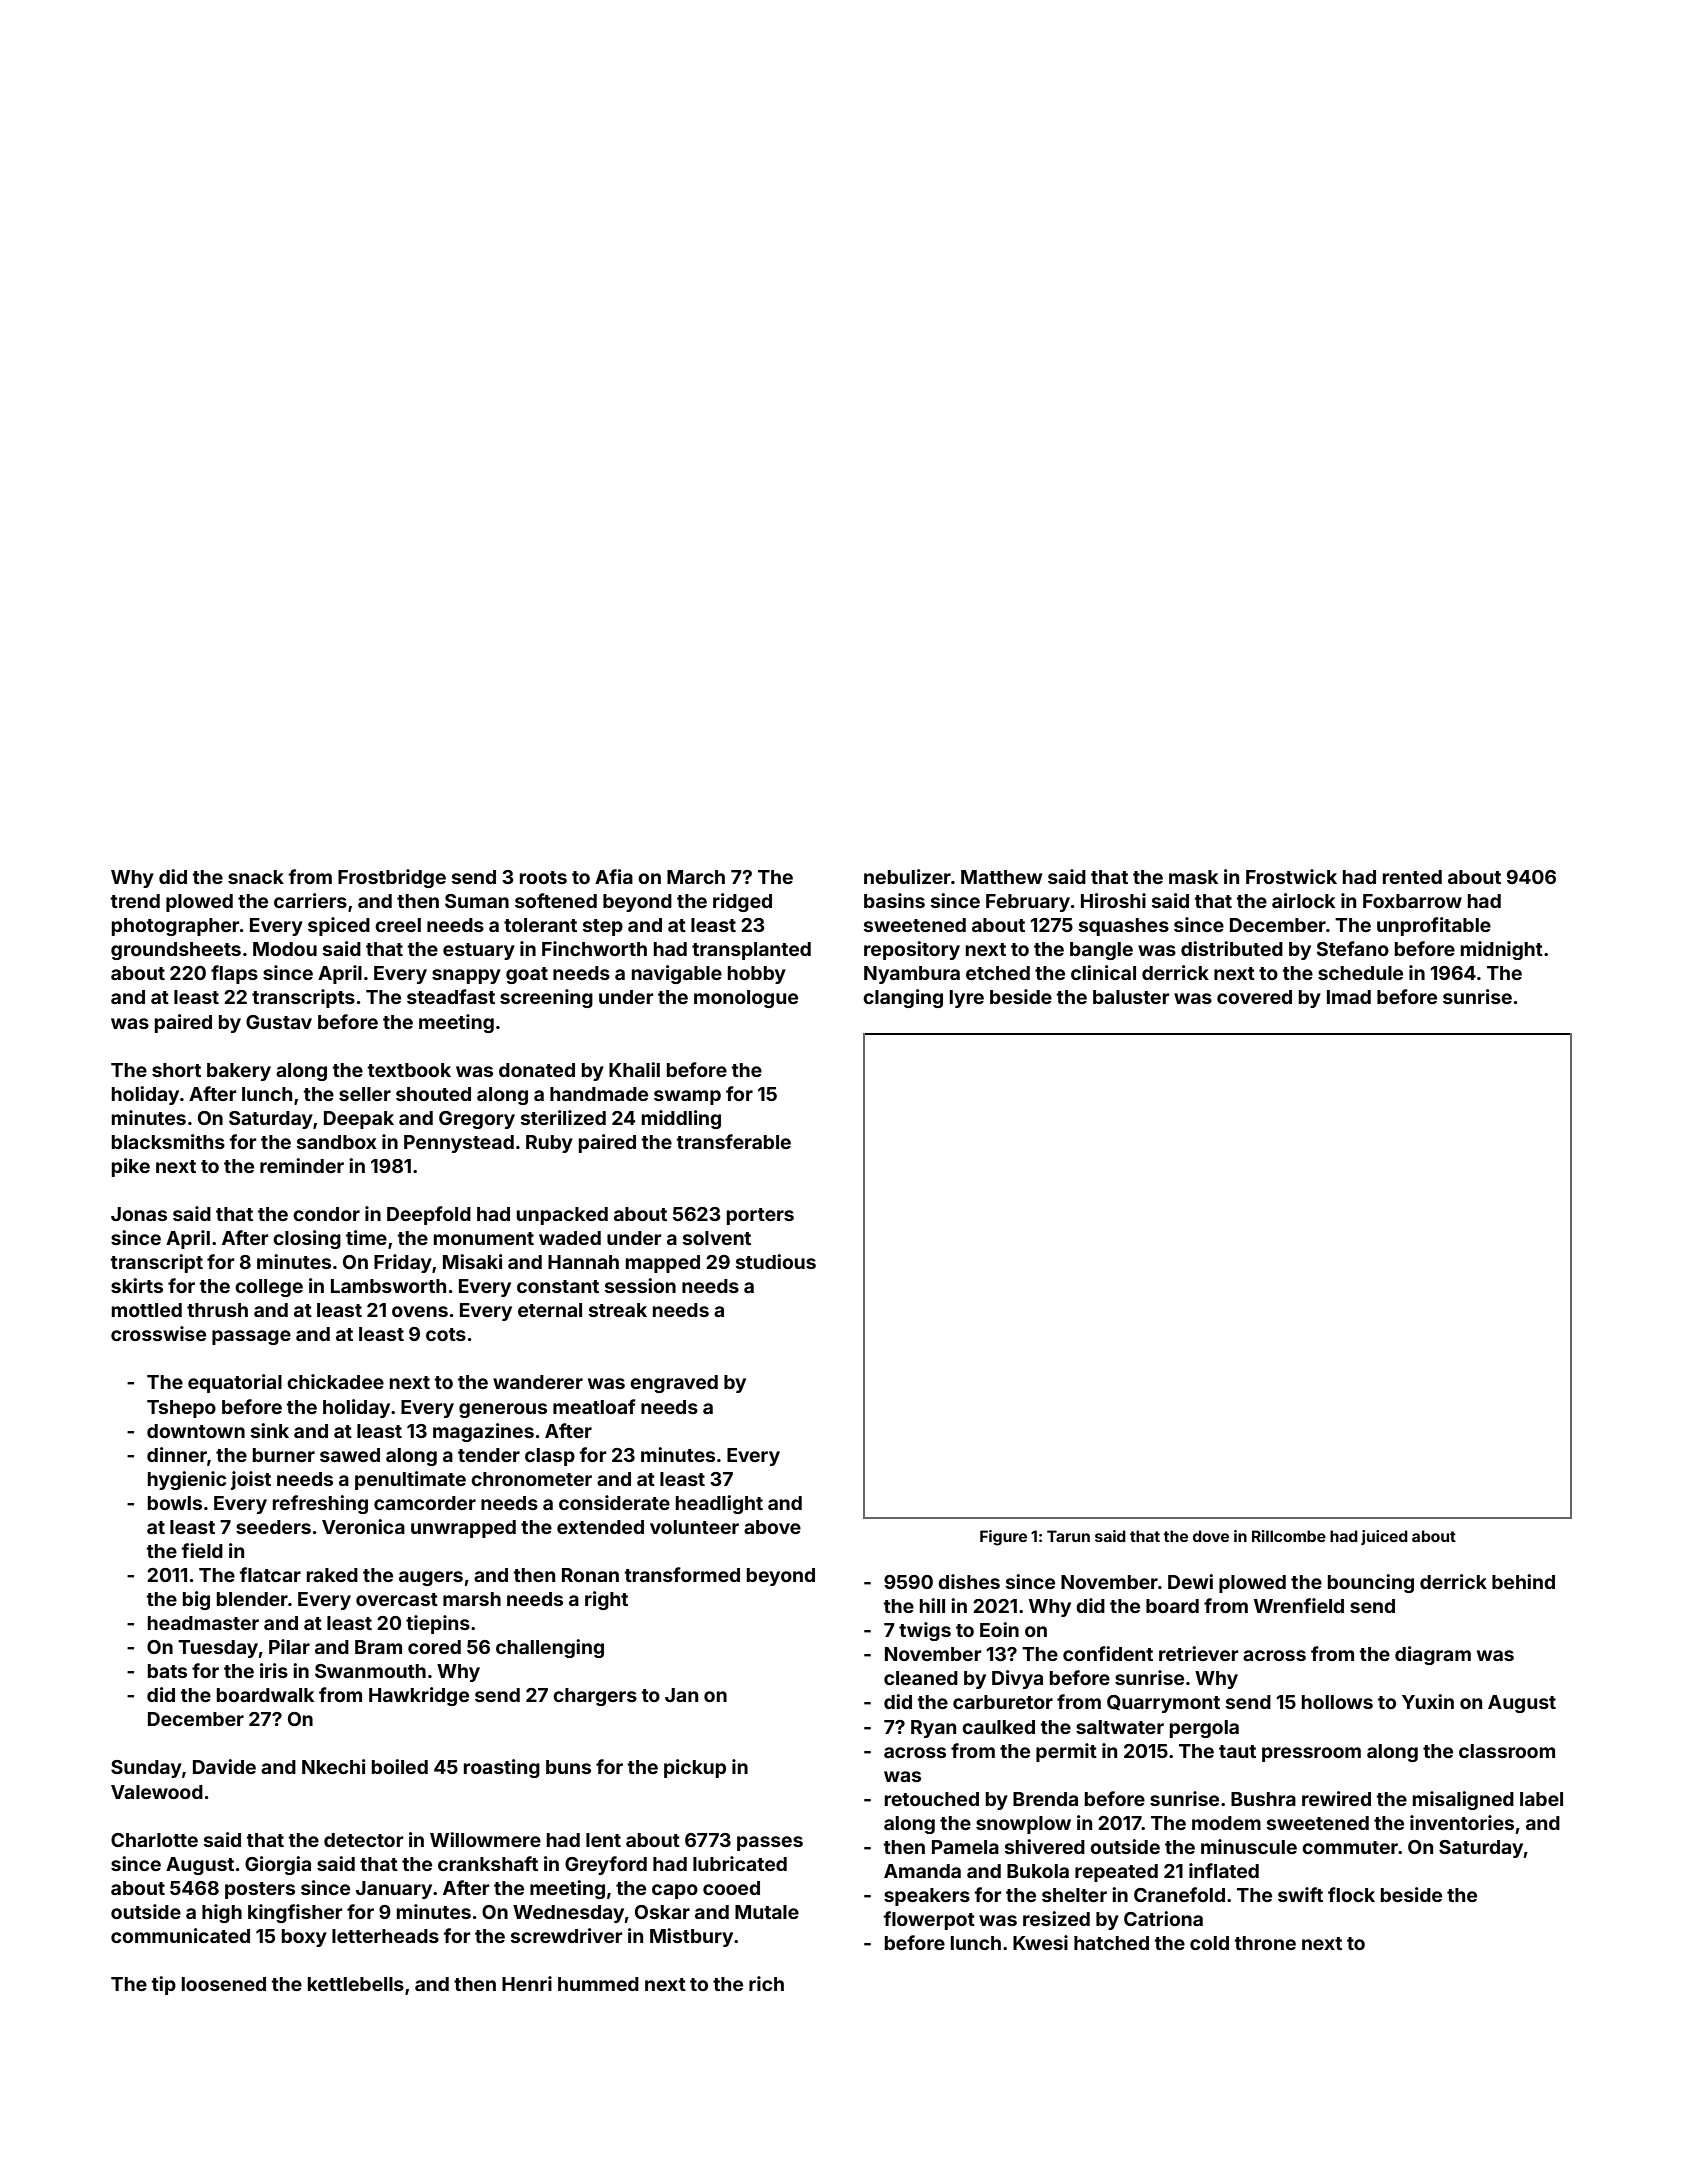 The height and width of the document is (2178, 1683). Describe the element at coordinates (998, 1727) in the document. I see `caulked` at that location.
